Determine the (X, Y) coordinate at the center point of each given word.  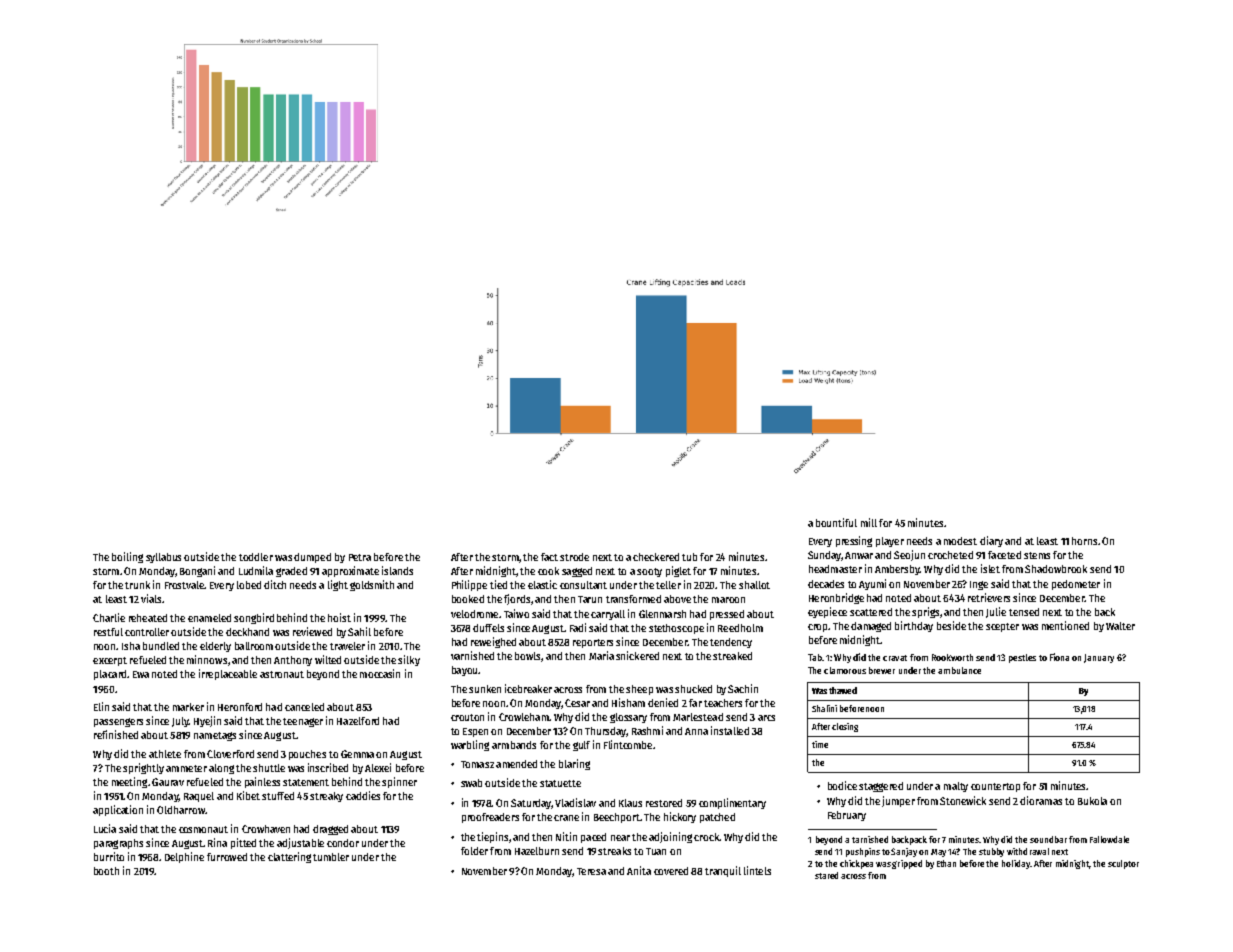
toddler (256, 557)
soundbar (1048, 839)
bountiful (836, 522)
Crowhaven (266, 829)
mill (869, 522)
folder (474, 851)
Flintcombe (628, 744)
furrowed (227, 857)
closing (845, 727)
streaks (614, 851)
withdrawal (1028, 851)
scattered (871, 612)
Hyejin (207, 721)
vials (151, 598)
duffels (488, 628)
